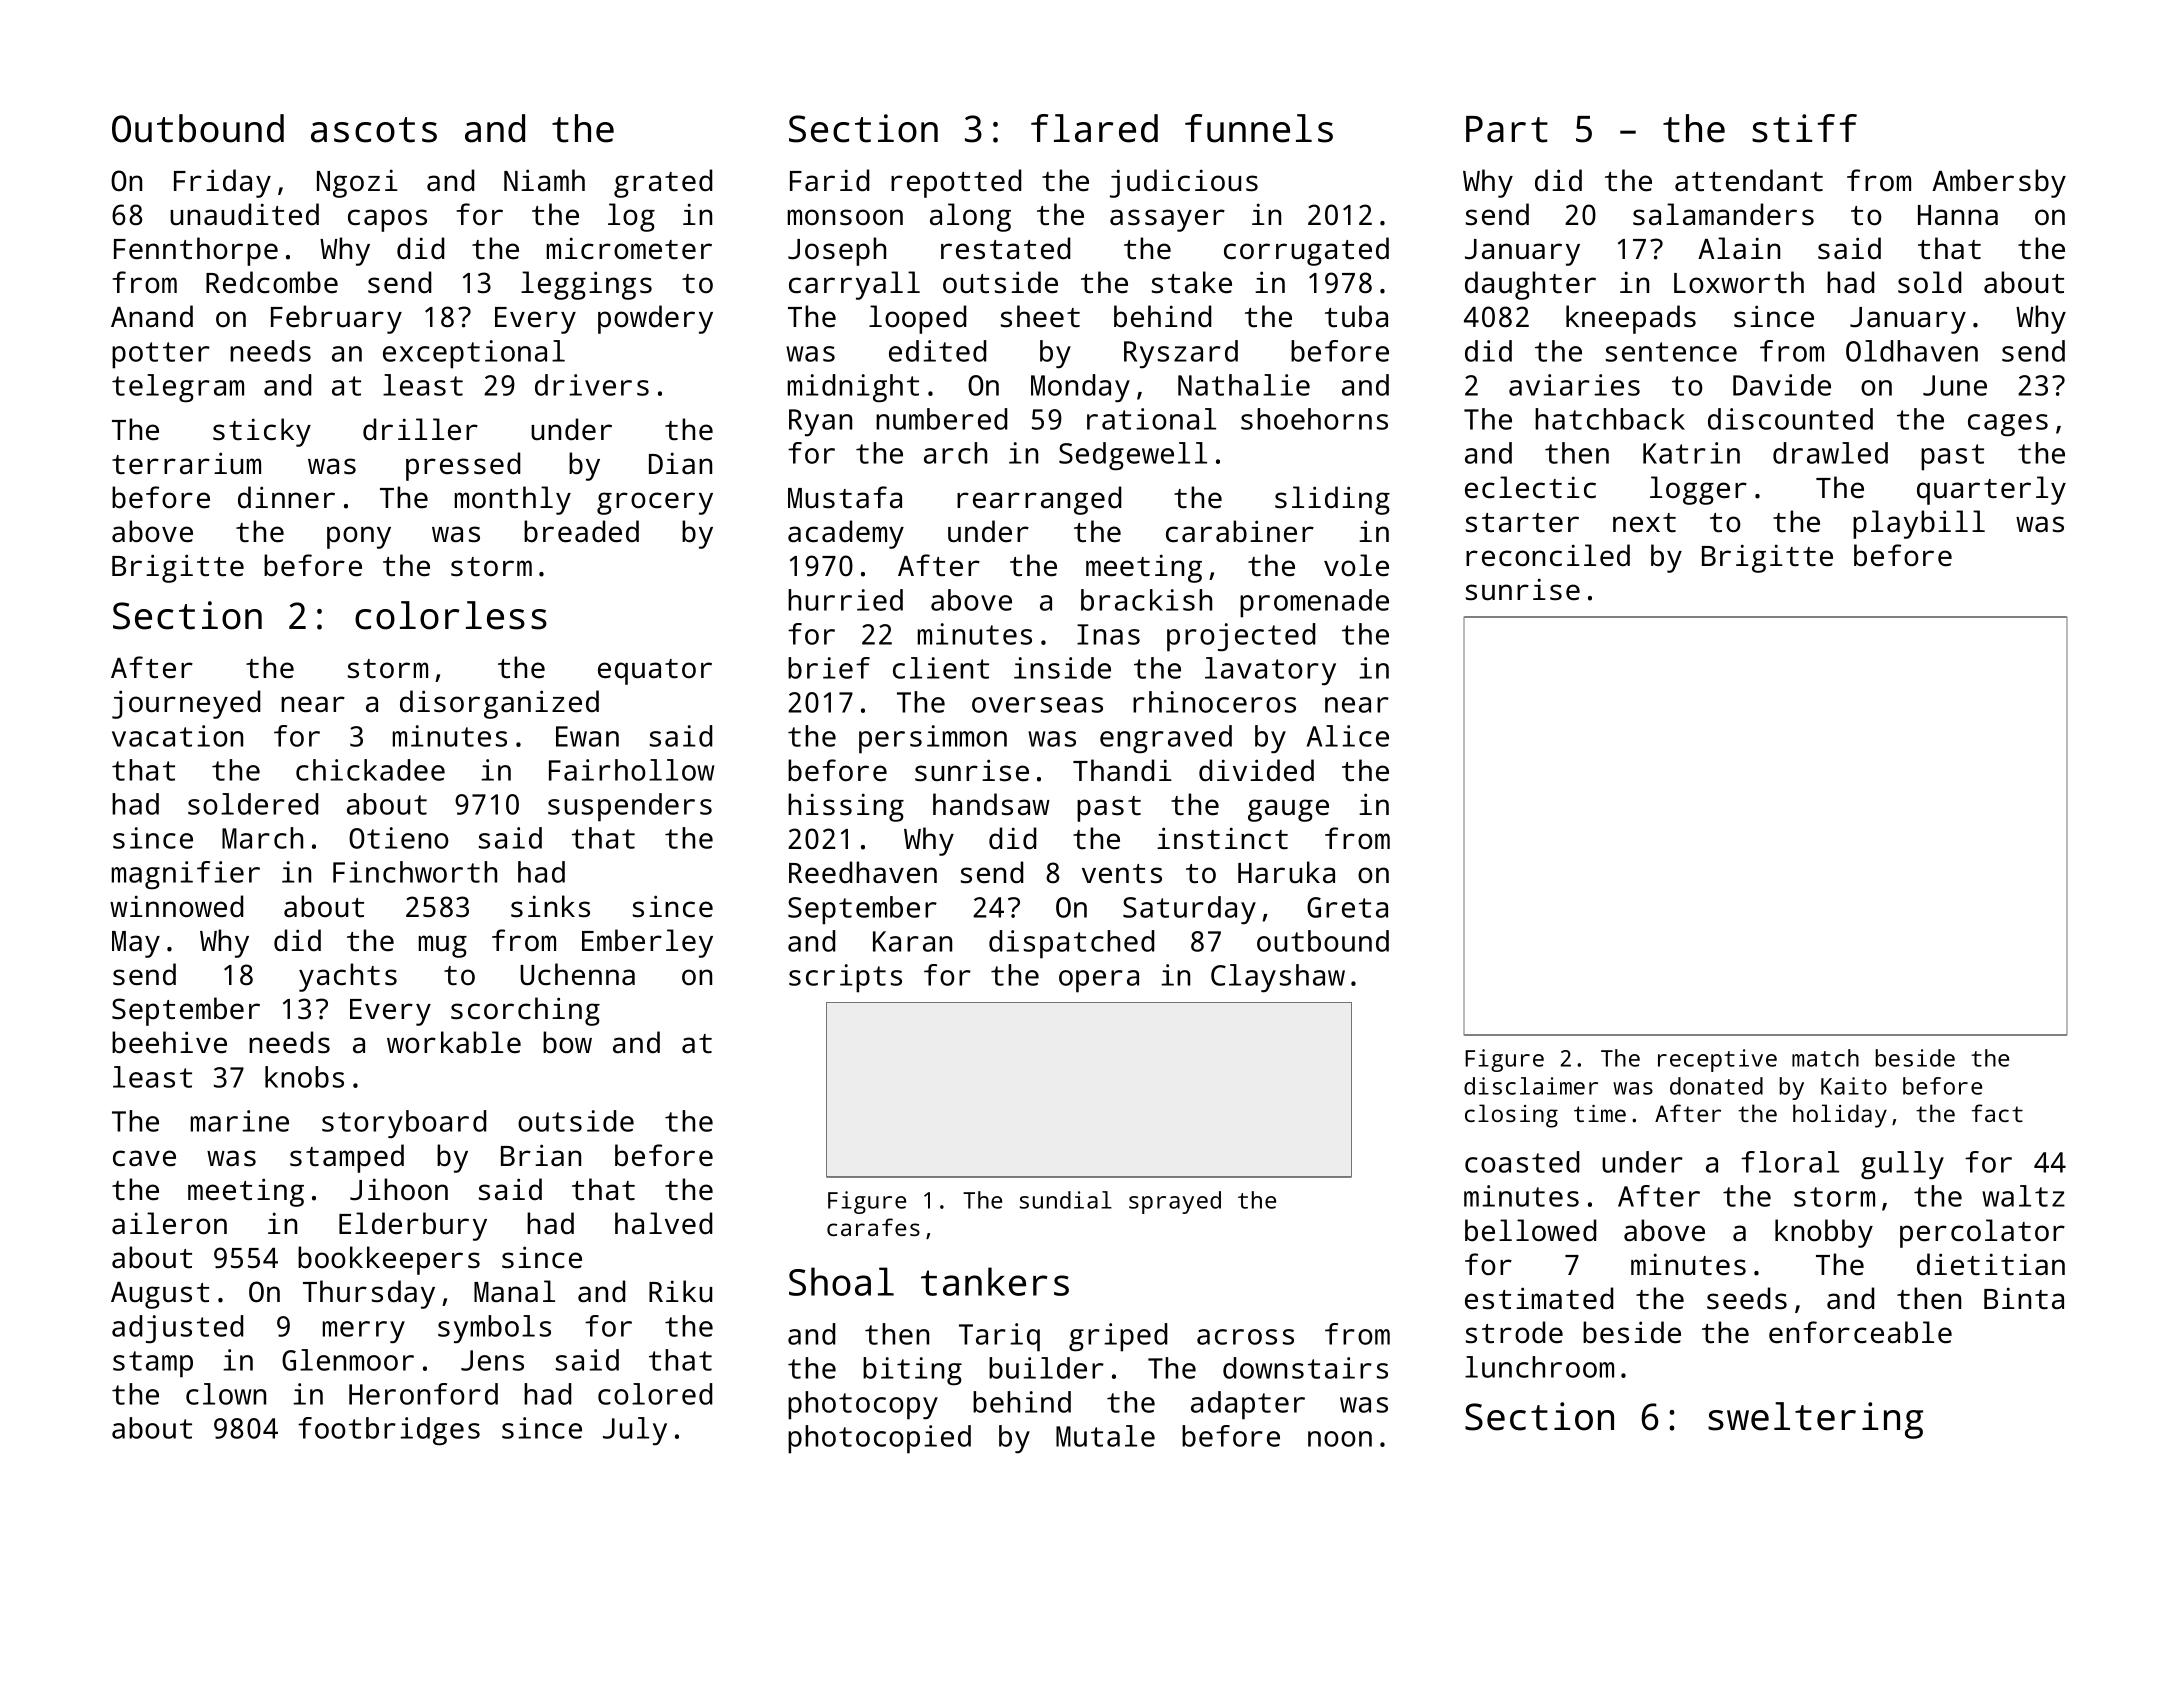 The image size is (2178, 1683). I want to click on Ngozi, so click(357, 183).
